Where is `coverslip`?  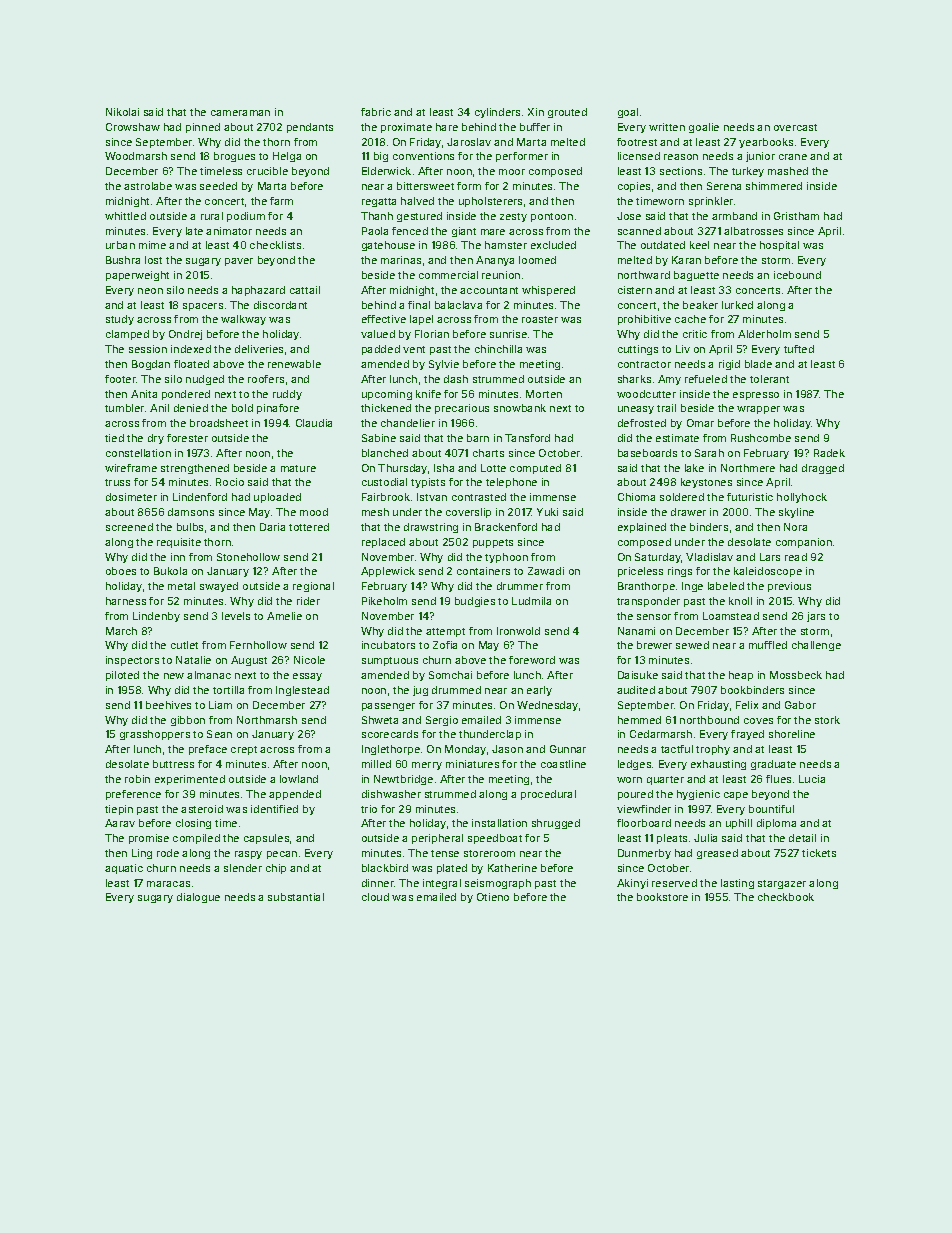
coverslip is located at coordinates (468, 513).
